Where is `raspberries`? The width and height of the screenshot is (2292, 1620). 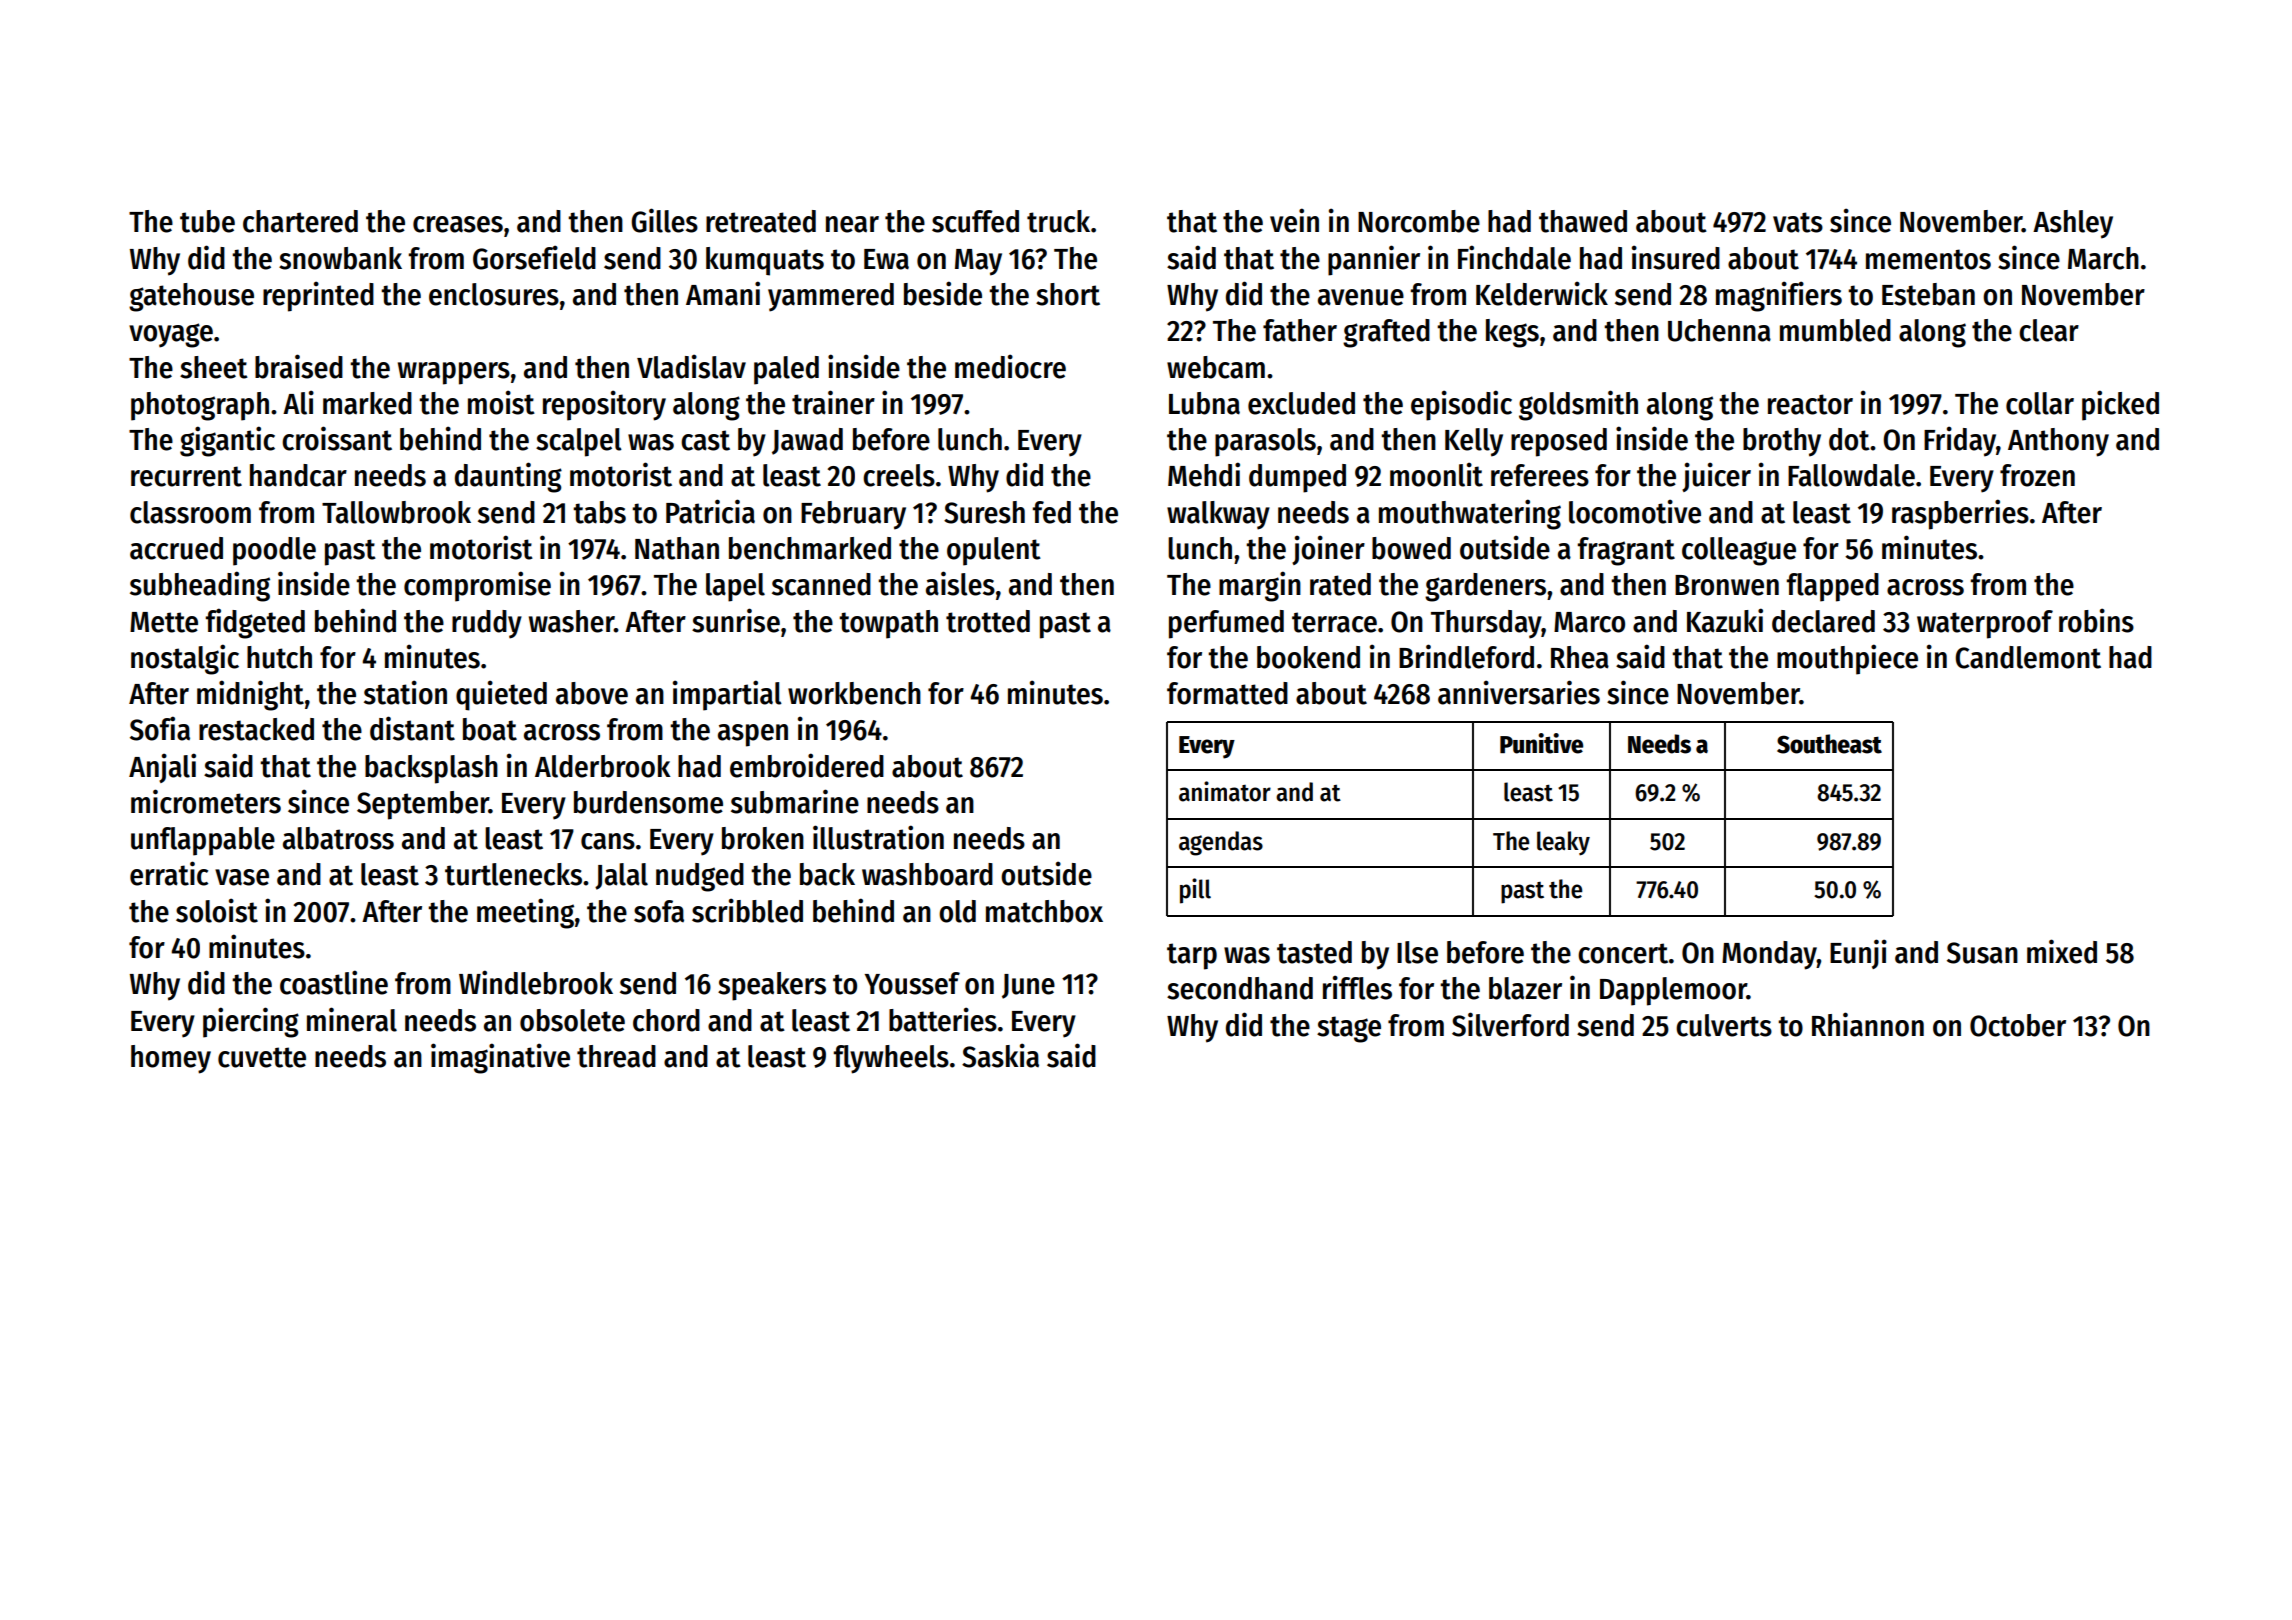
raspberries is located at coordinates (1960, 514).
